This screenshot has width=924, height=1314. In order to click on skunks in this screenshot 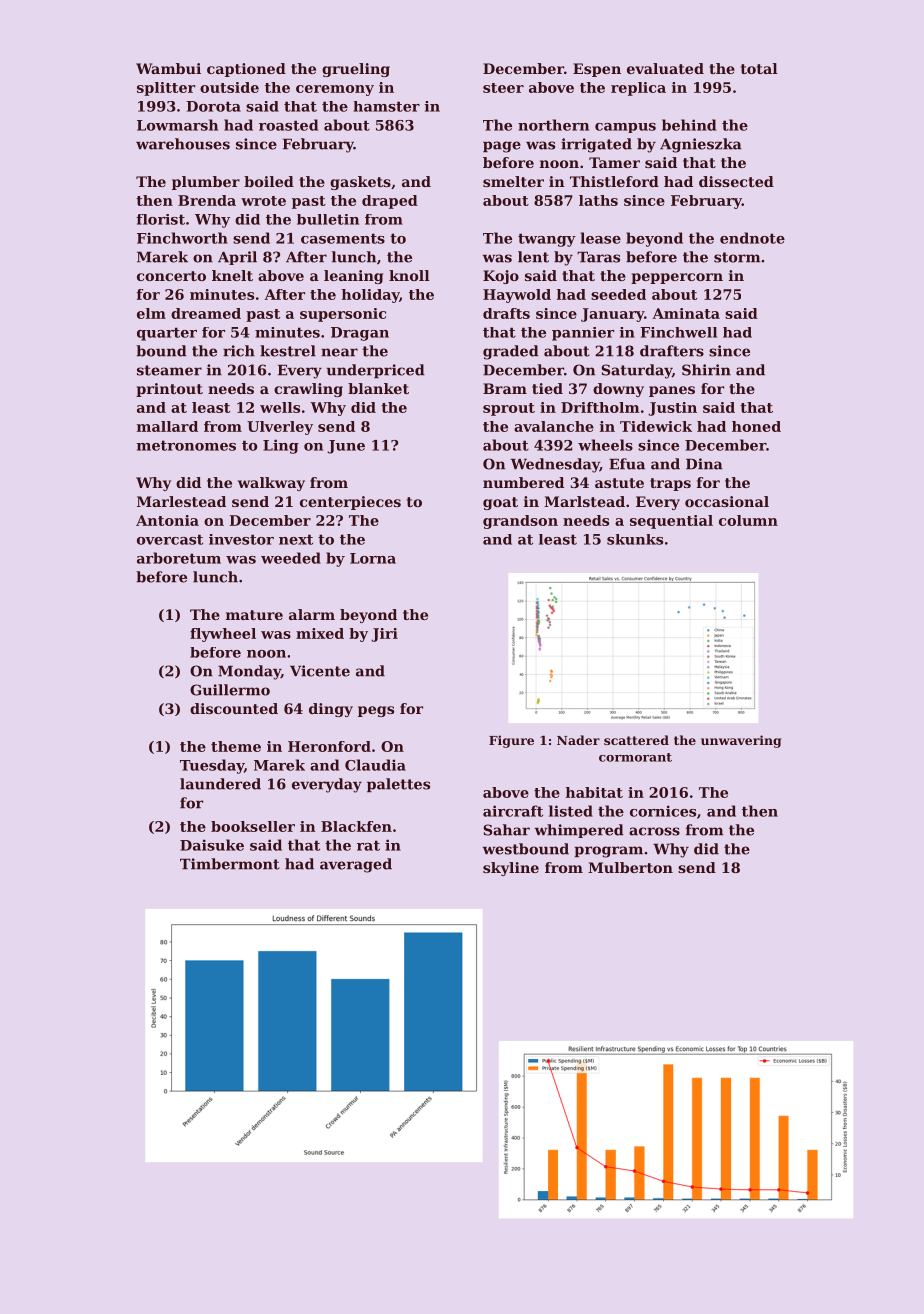, I will do `click(635, 539)`.
